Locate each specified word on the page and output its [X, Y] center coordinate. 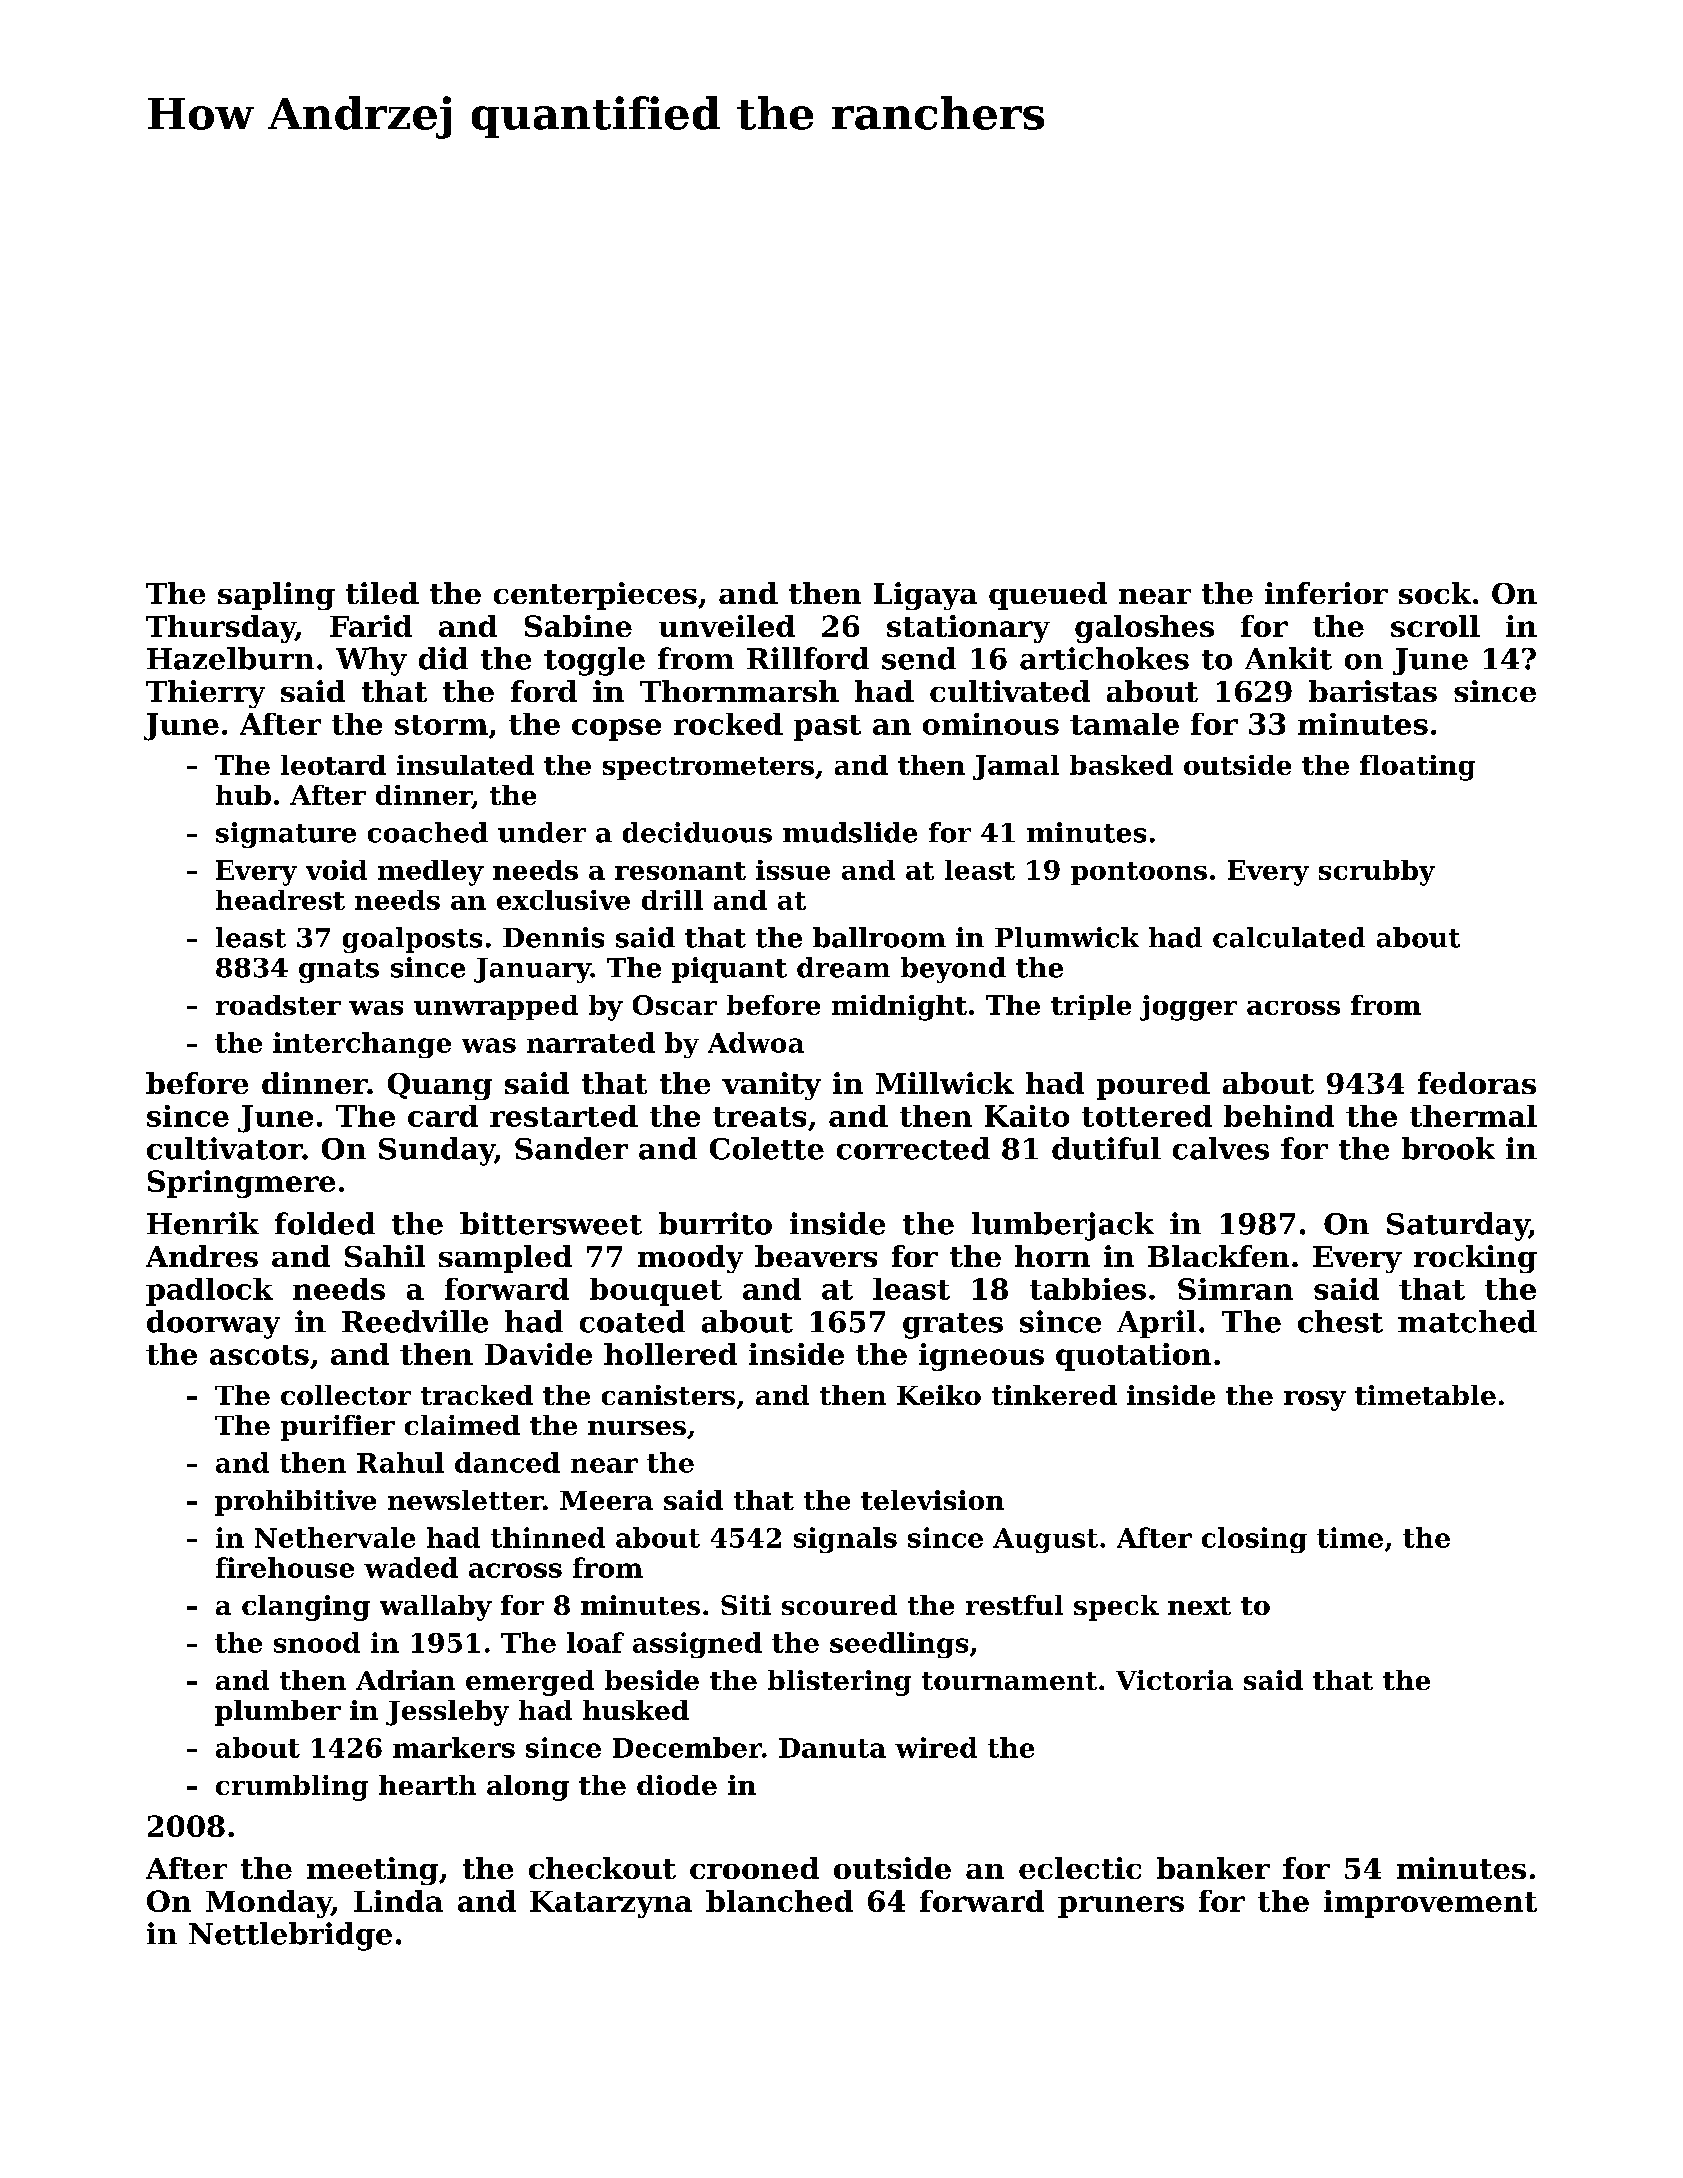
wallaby [436, 1608]
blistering [839, 1683]
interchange [362, 1045]
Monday [269, 1904]
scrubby [1377, 873]
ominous [991, 724]
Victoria [1174, 1680]
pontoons [1139, 873]
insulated [465, 765]
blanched [779, 1901]
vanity [771, 1086]
